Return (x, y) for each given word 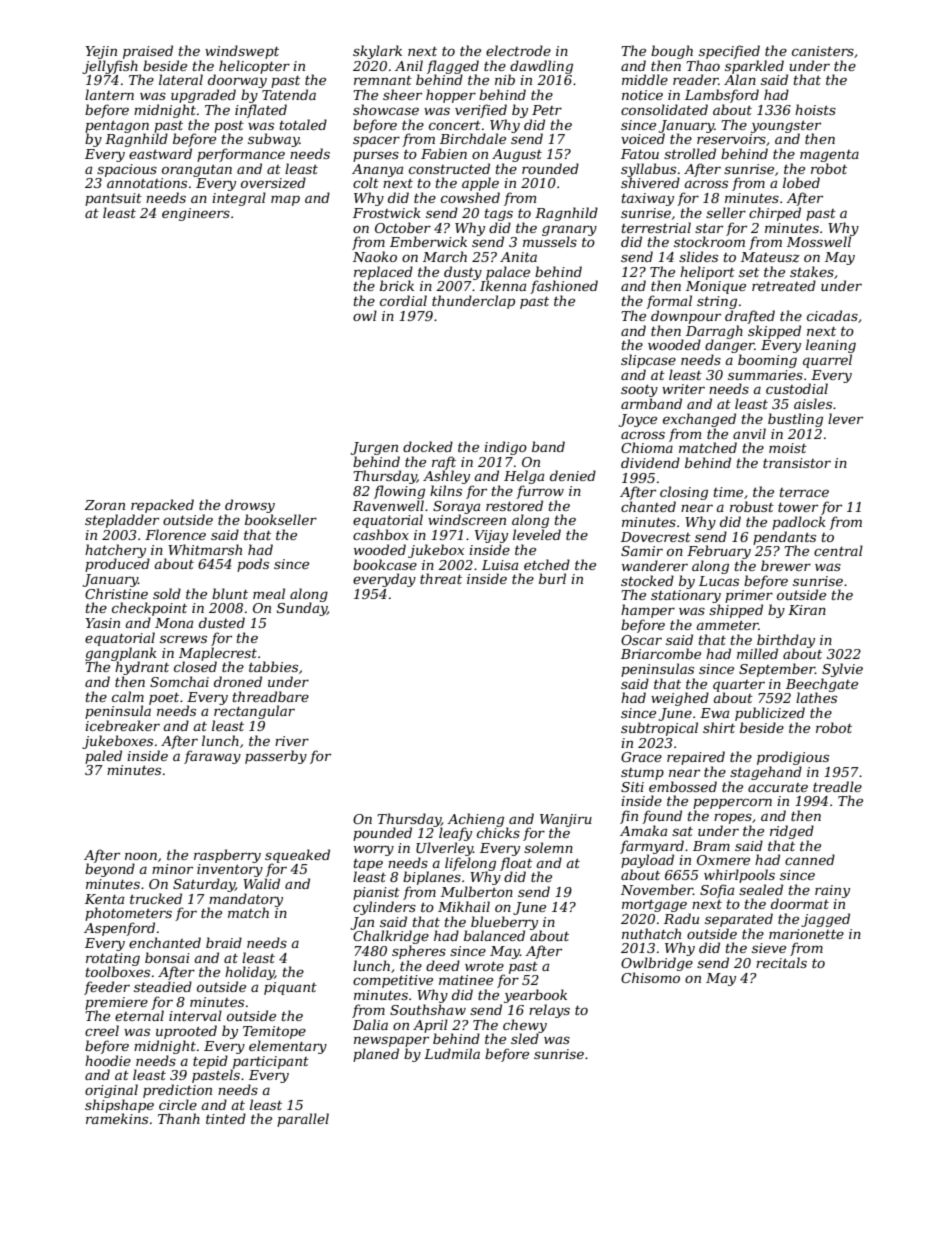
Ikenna (503, 285)
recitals (781, 962)
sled (525, 1038)
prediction (177, 1091)
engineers (196, 214)
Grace (641, 757)
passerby (276, 757)
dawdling (541, 67)
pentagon (117, 127)
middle (645, 79)
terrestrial (656, 227)
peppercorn (732, 803)
